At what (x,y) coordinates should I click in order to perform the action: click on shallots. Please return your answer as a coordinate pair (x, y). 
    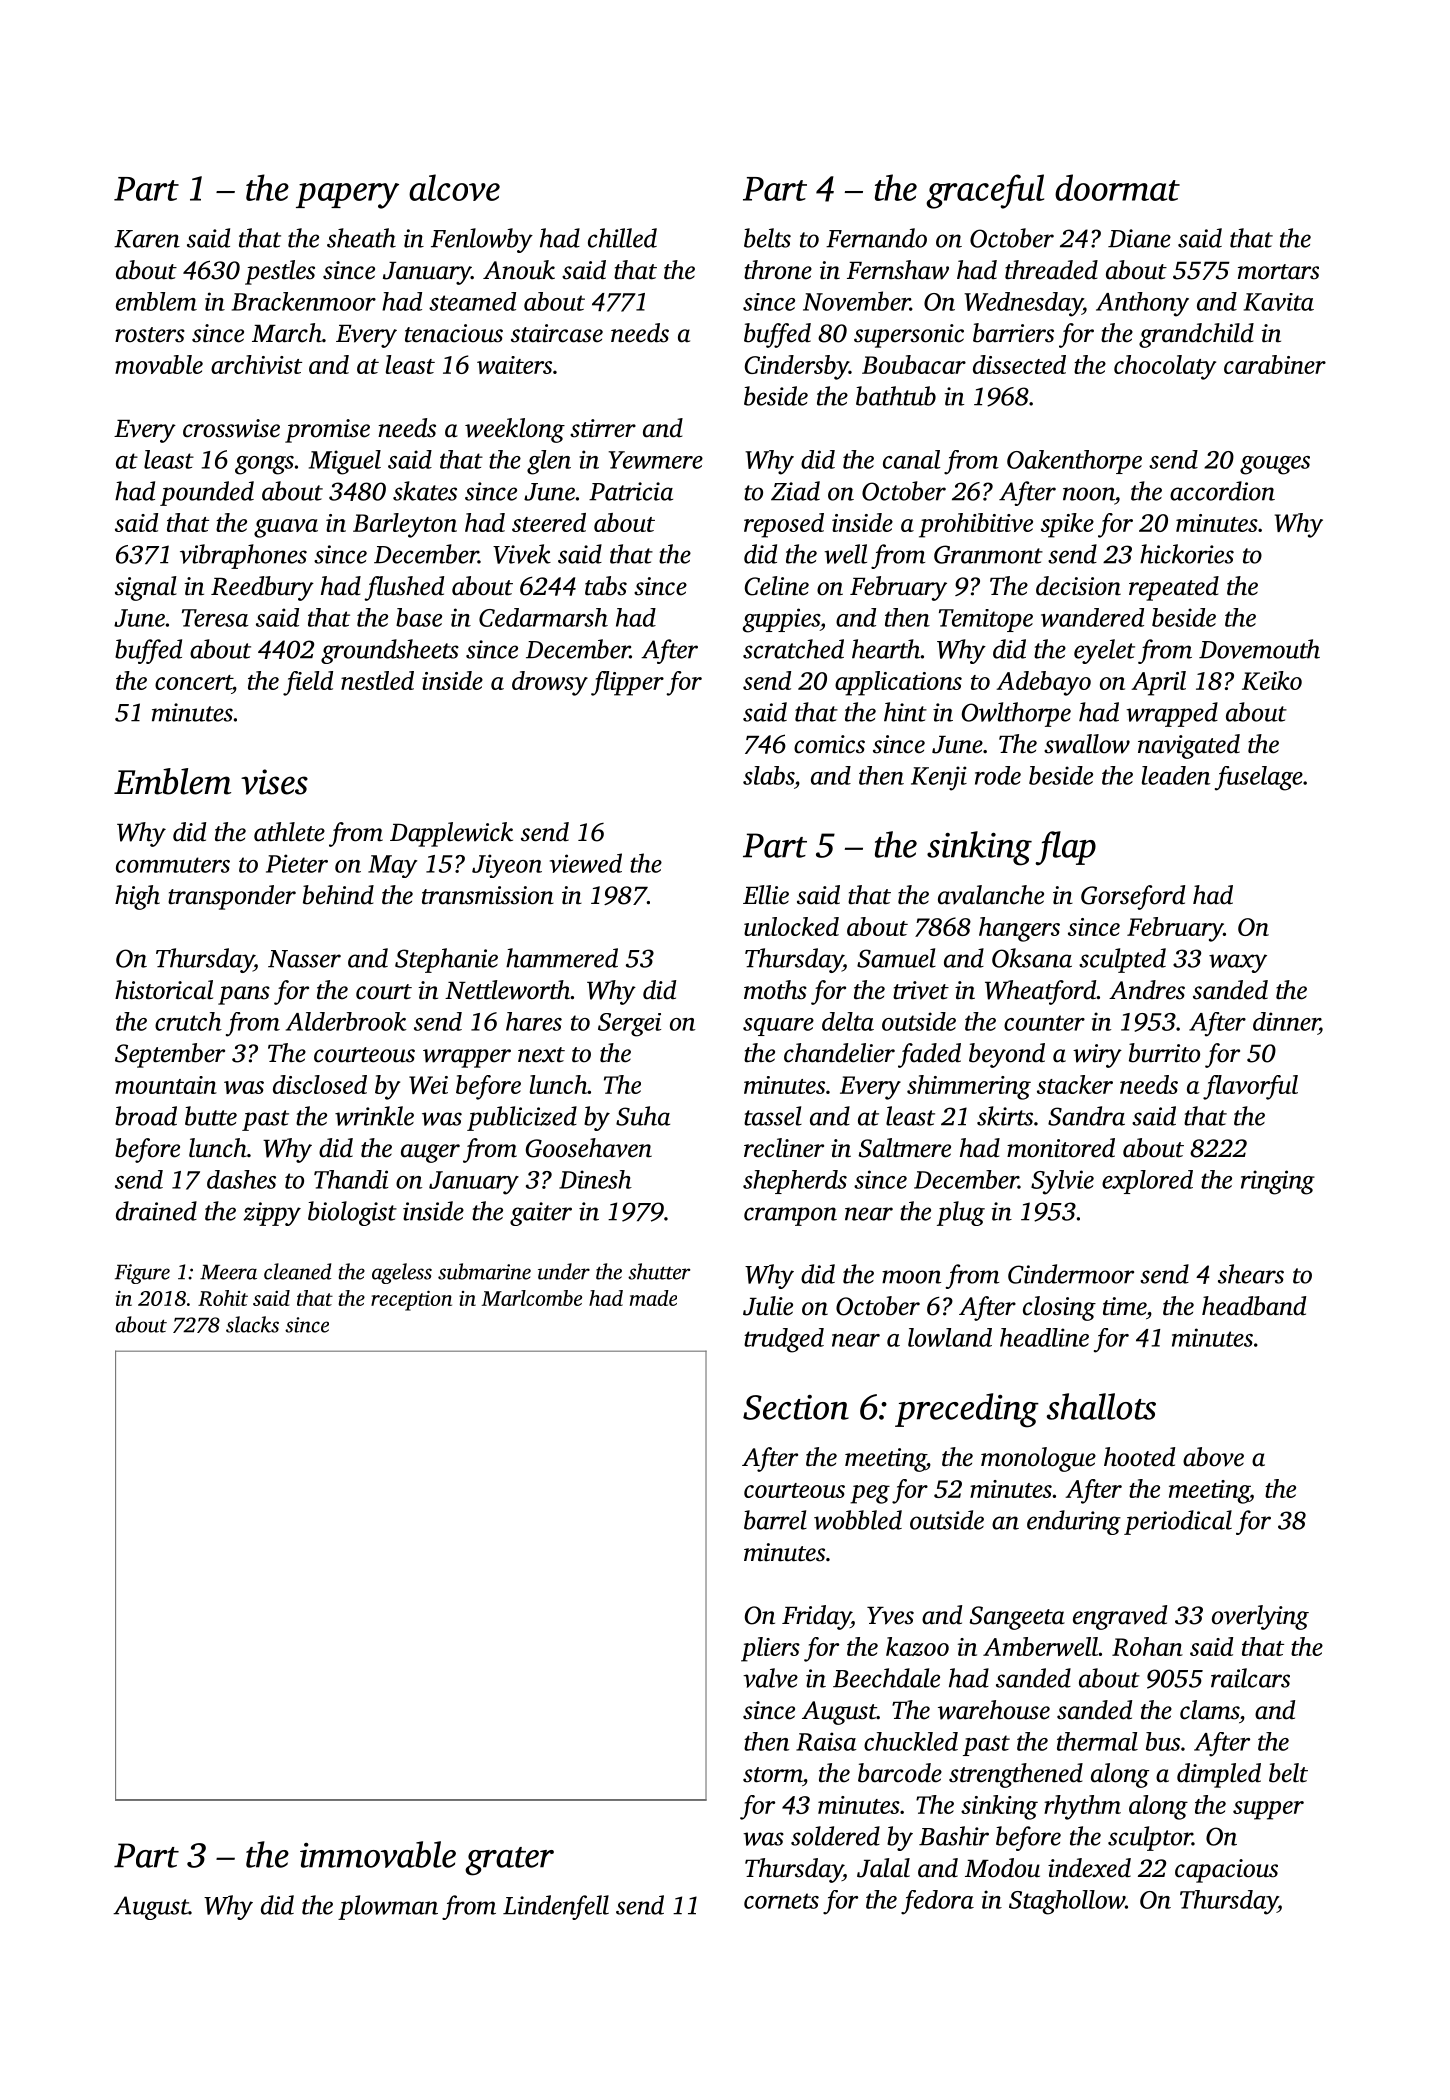
    Looking at the image, I should click on (1101, 1406).
